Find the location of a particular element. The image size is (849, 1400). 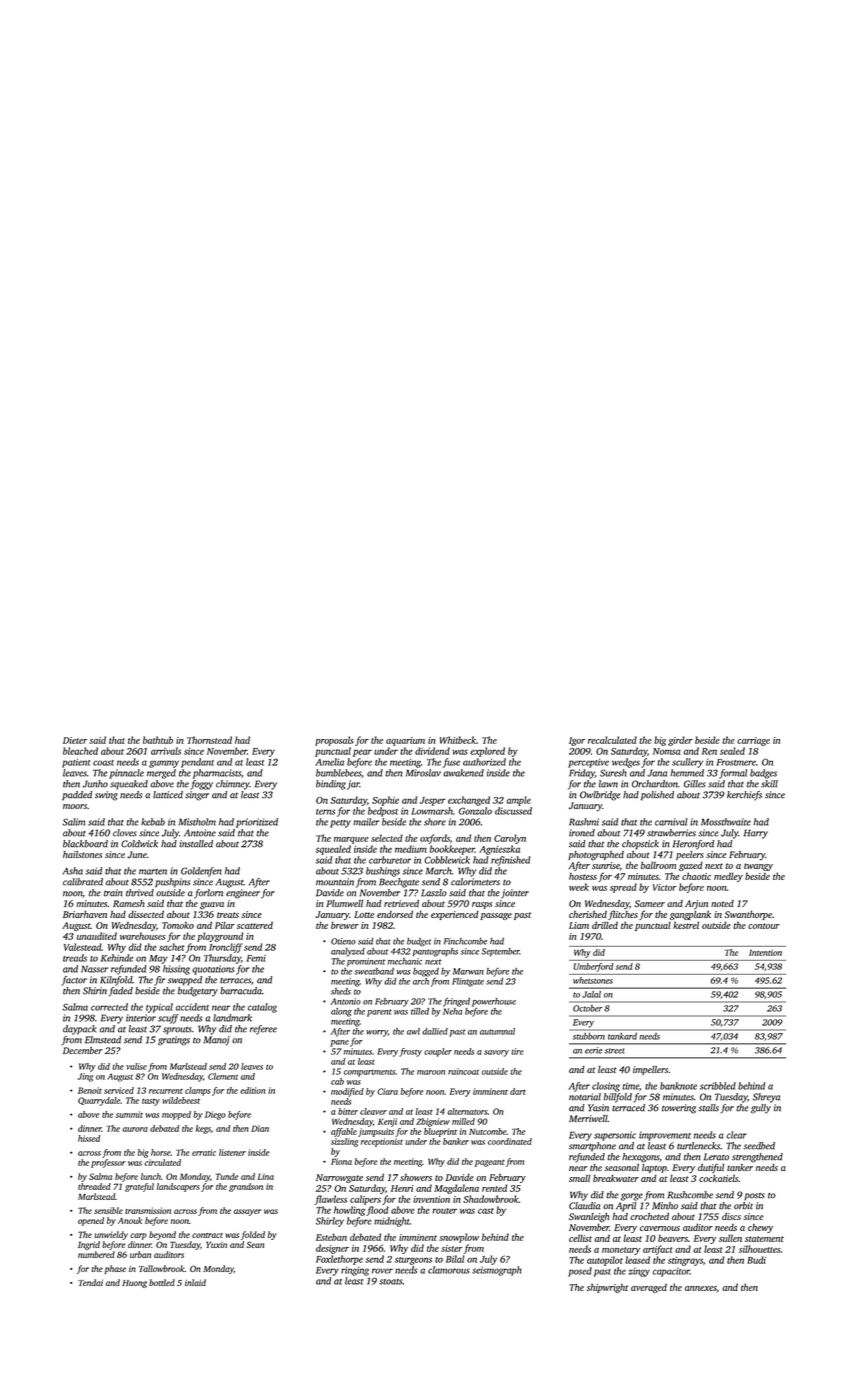

ringing is located at coordinates (355, 1271).
